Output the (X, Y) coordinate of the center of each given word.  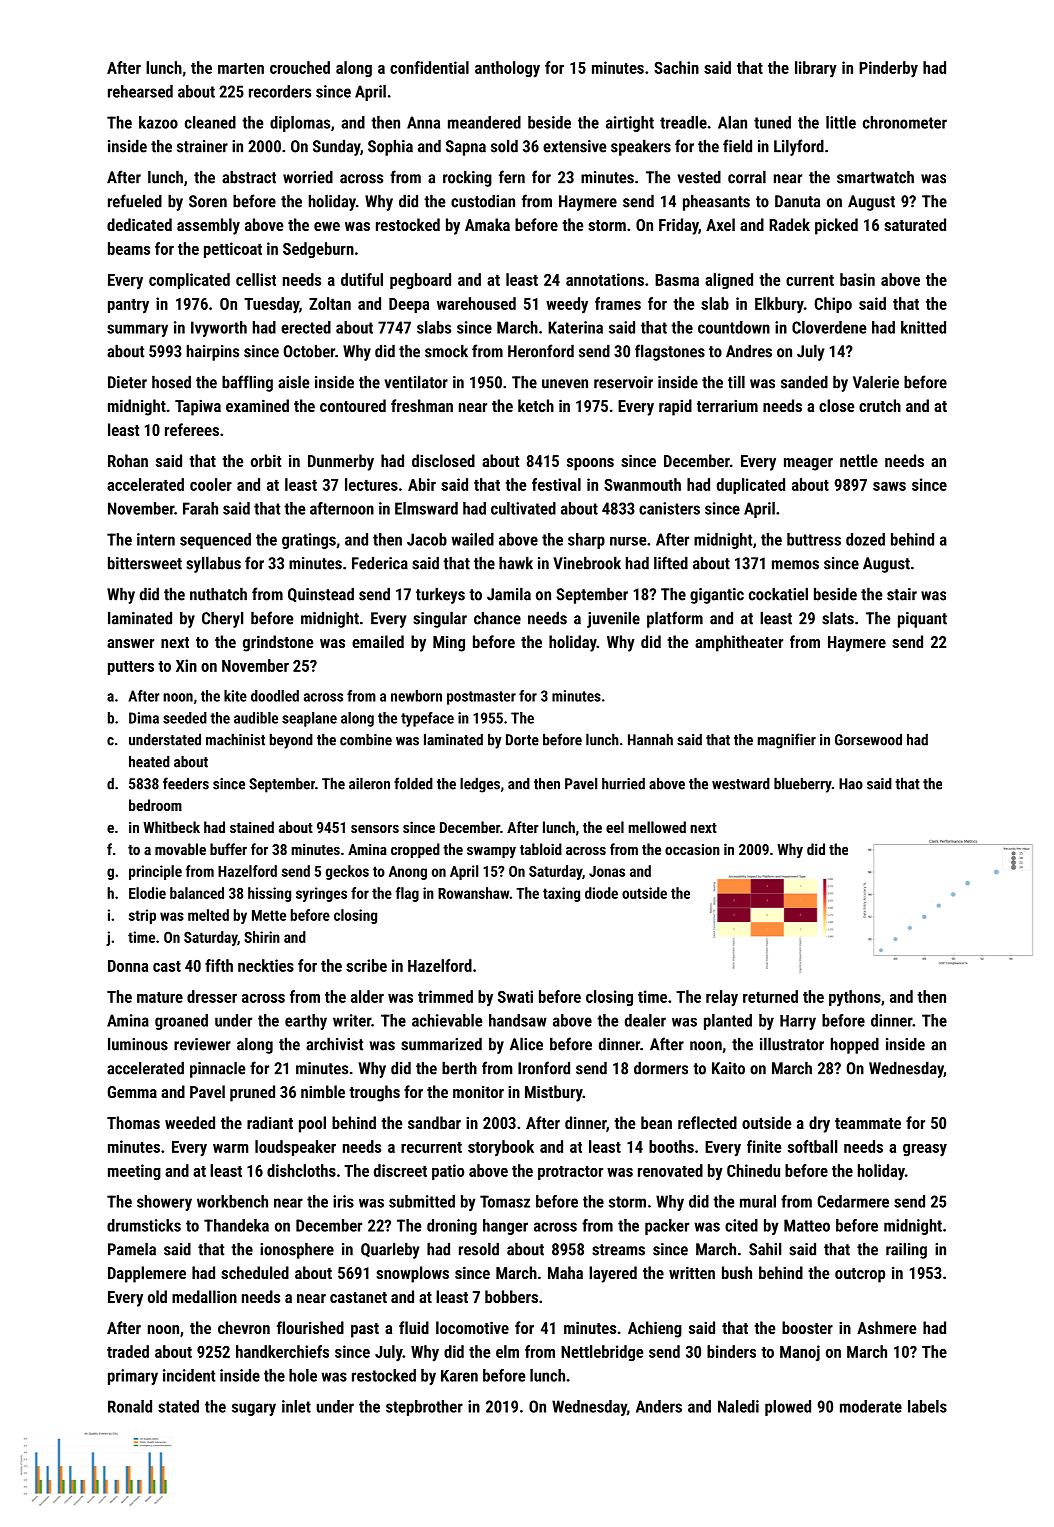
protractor (570, 1173)
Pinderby (888, 69)
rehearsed (140, 91)
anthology (507, 69)
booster (807, 1327)
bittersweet (145, 563)
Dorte (522, 740)
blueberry (803, 785)
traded (128, 1351)
